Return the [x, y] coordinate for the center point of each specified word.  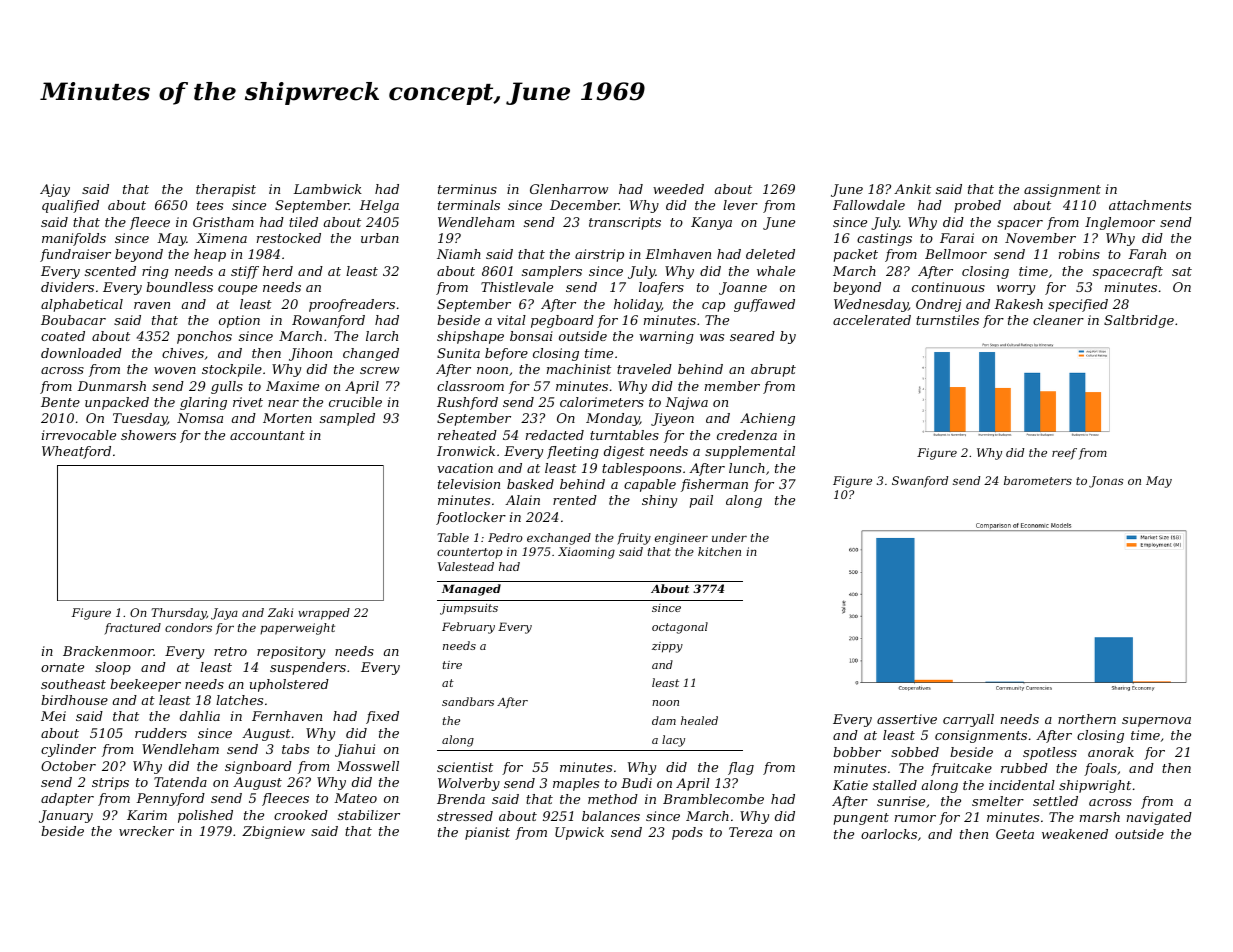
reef [1064, 454]
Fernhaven [287, 716]
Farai [957, 238]
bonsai [531, 336]
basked [530, 484]
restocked [289, 238]
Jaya [224, 614]
